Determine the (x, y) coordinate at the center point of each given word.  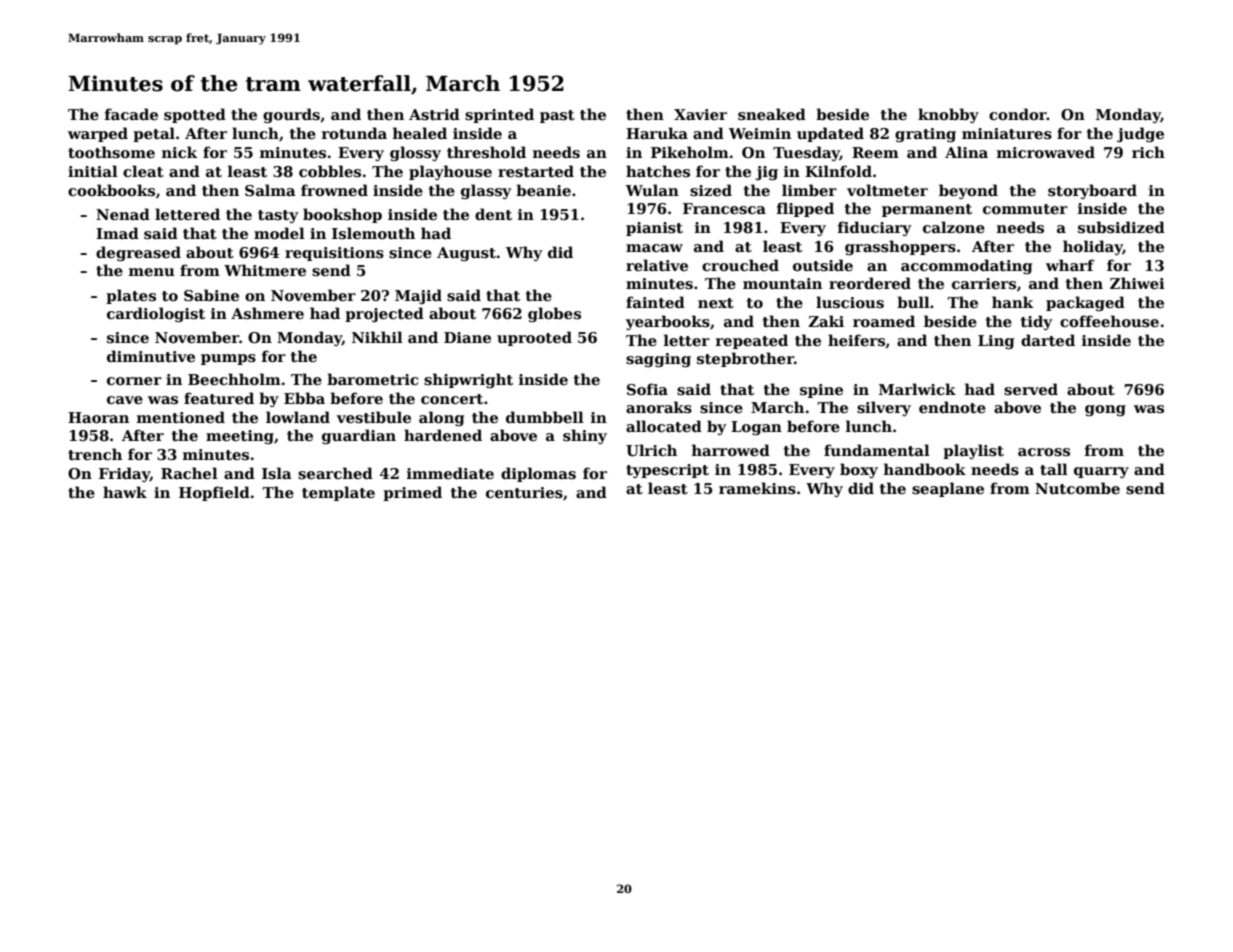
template (338, 493)
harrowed (731, 450)
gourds (291, 115)
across (1044, 452)
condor (1018, 114)
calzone (954, 227)
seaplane (948, 489)
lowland (298, 417)
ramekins (757, 488)
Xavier (700, 114)
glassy (486, 191)
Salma (270, 190)
